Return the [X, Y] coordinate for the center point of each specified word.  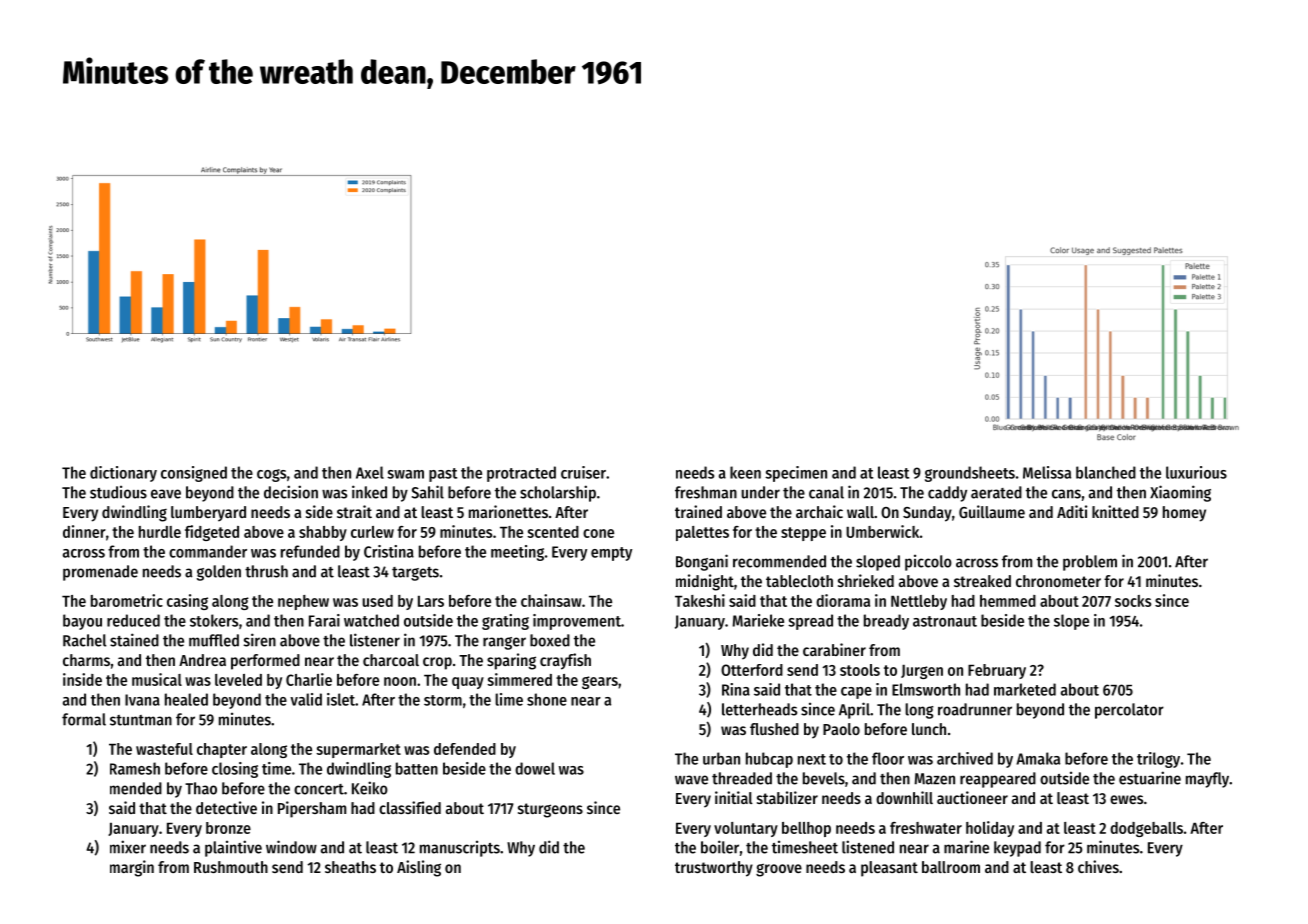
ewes [1126, 799]
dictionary [123, 474]
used [377, 601]
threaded [742, 778]
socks [1133, 601]
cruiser [583, 472]
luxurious [1196, 472]
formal [84, 719]
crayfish [565, 661]
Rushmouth [231, 867]
